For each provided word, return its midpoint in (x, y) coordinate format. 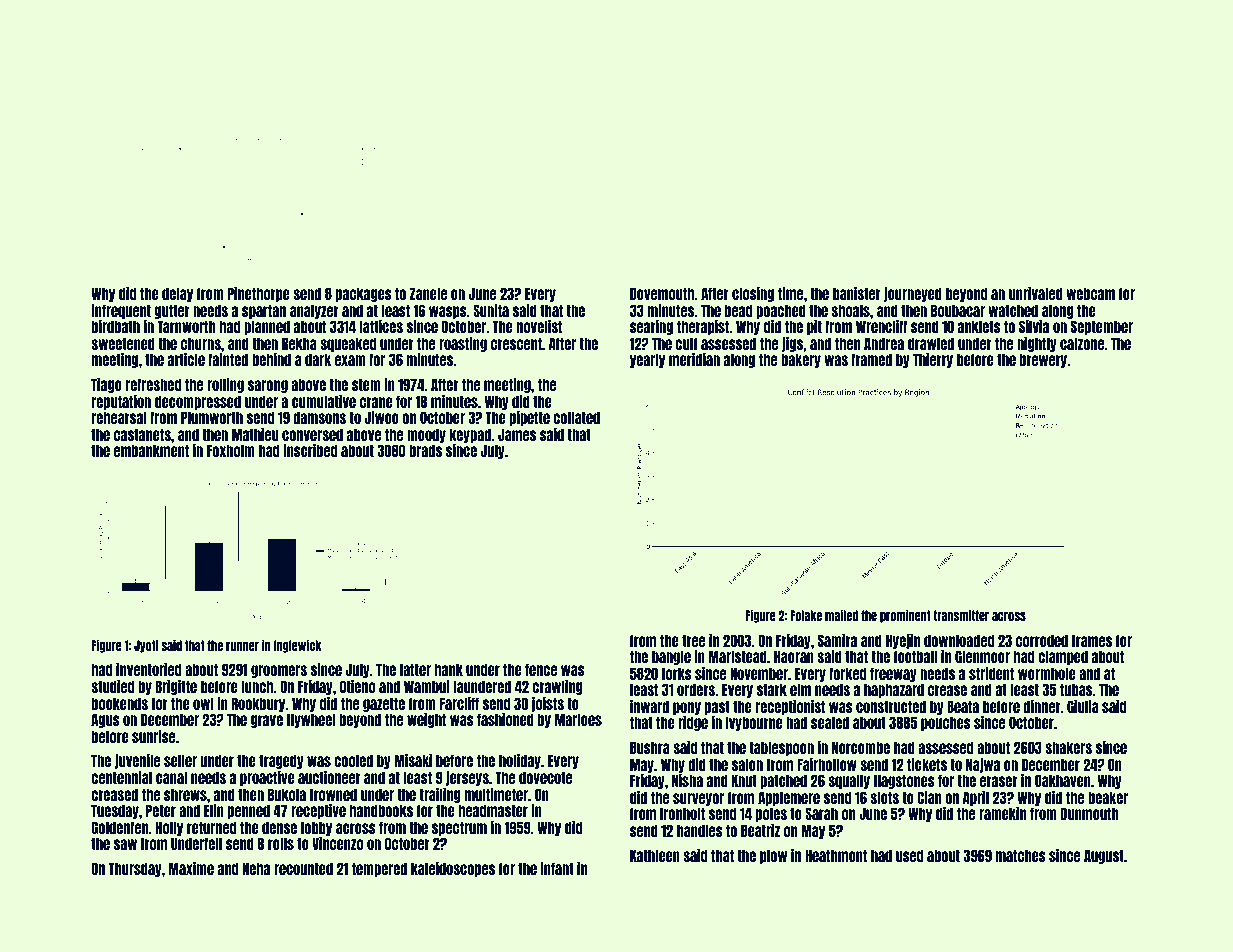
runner (242, 646)
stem (366, 384)
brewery (1043, 360)
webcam (1090, 293)
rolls (281, 843)
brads (425, 450)
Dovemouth (662, 293)
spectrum (459, 828)
